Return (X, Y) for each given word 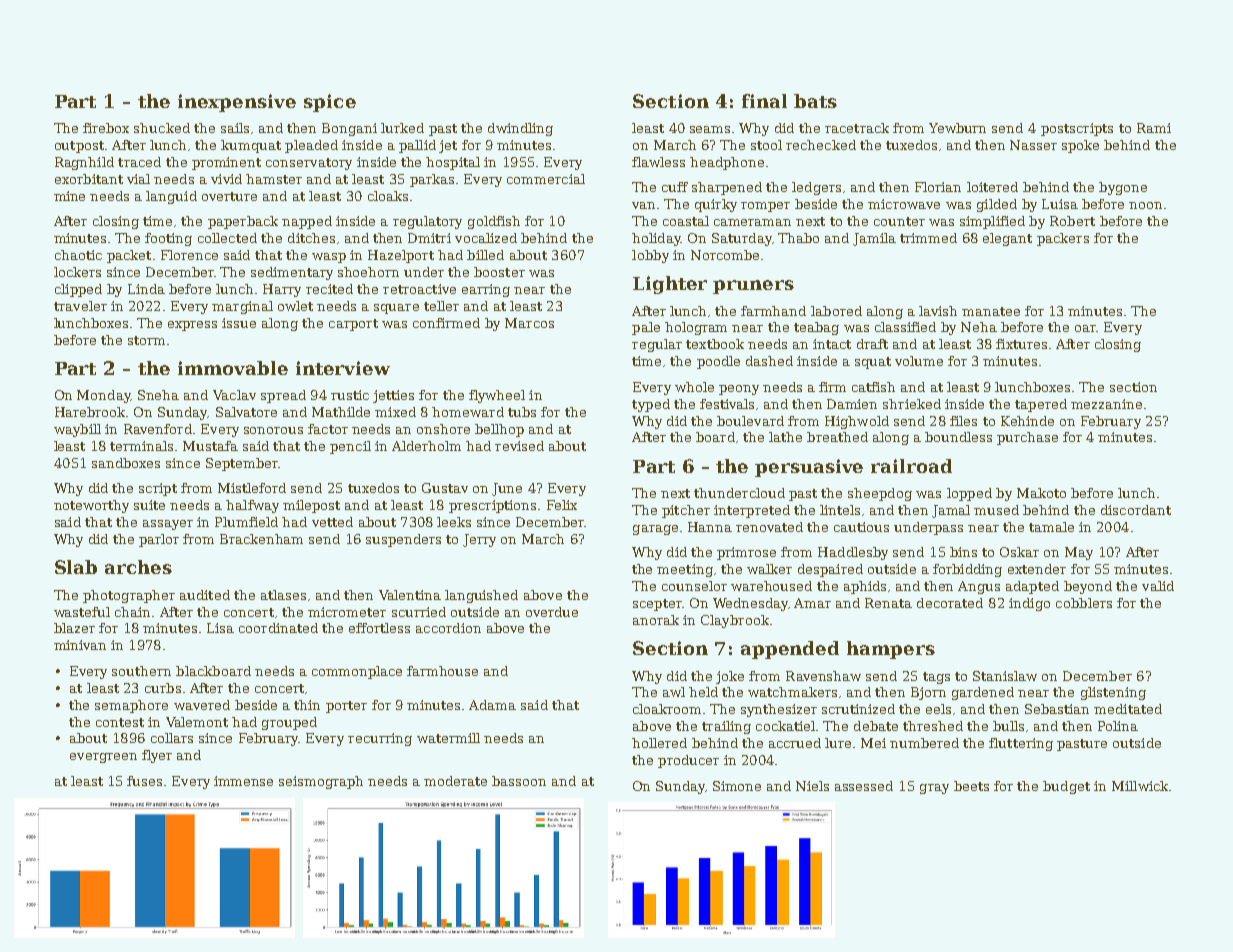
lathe (785, 437)
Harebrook (91, 412)
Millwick (1140, 786)
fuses (144, 781)
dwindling (520, 129)
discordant (1136, 510)
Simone (737, 786)
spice (330, 103)
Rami (1154, 128)
